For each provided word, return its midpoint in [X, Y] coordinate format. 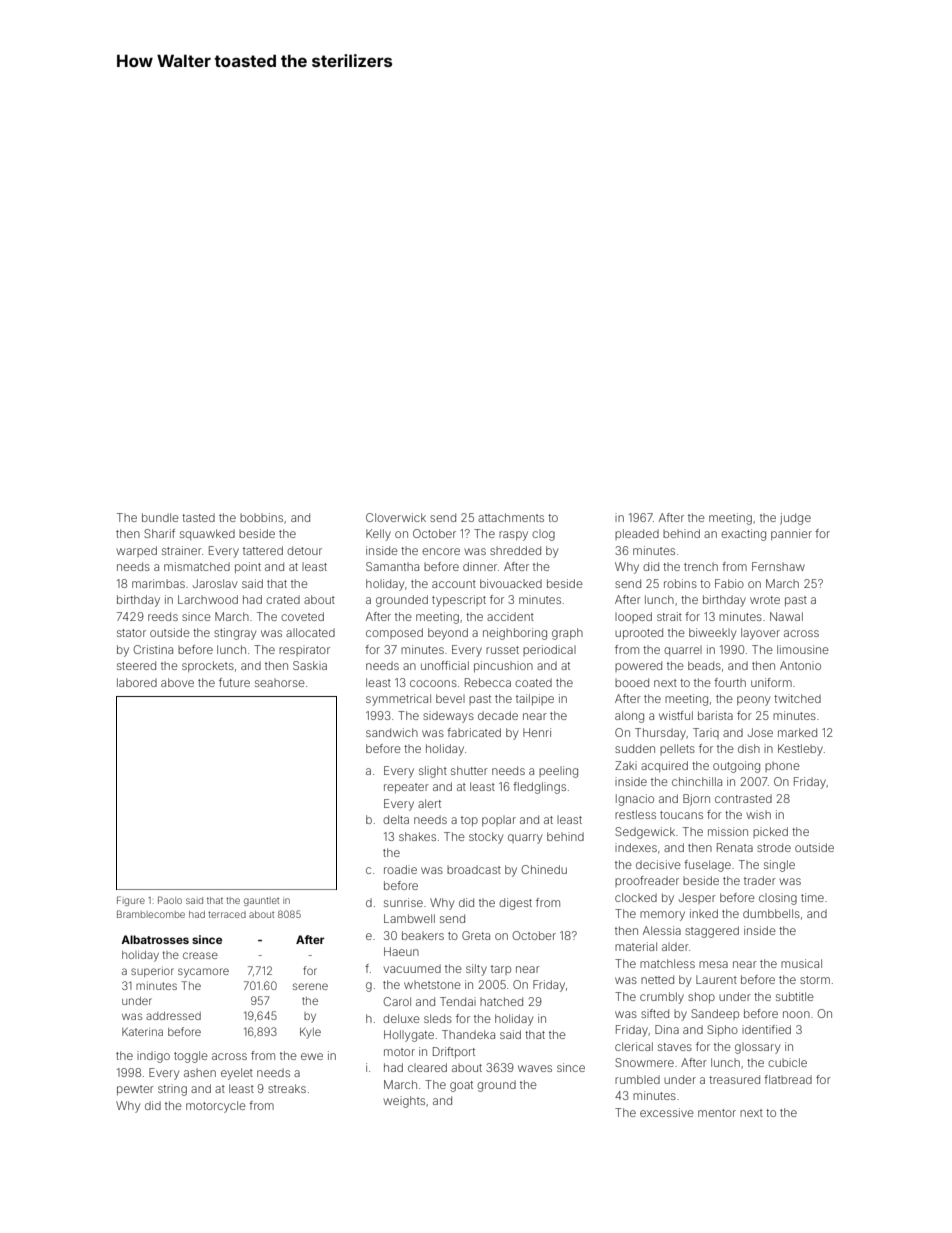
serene [310, 986]
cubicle [787, 1062]
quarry [525, 839]
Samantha [392, 566]
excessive [667, 1112]
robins [680, 583]
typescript [459, 601]
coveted [302, 616]
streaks [287, 1088]
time [812, 897]
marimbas [158, 583]
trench [701, 567]
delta [396, 819]
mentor [717, 1113]
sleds [438, 1018]
